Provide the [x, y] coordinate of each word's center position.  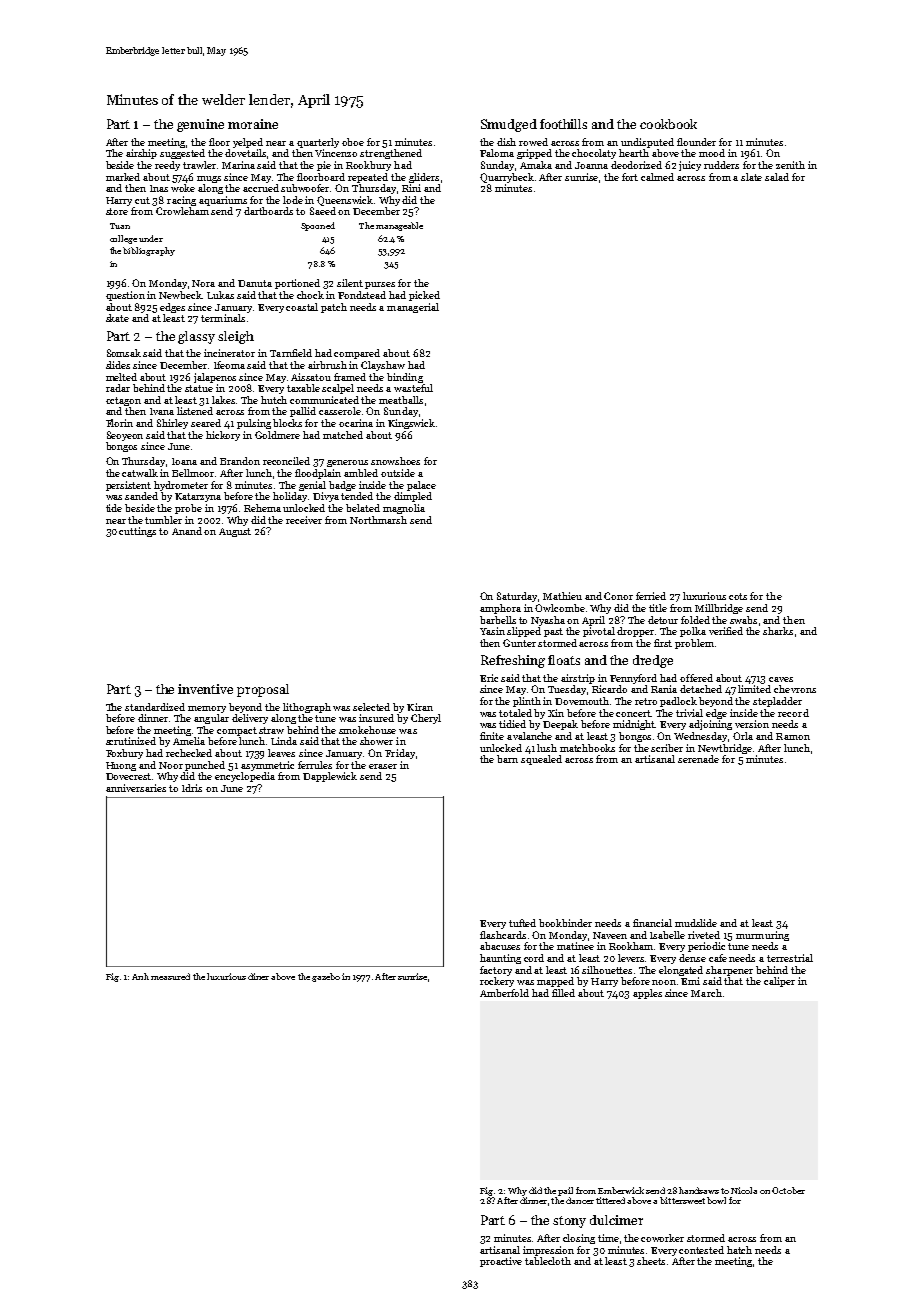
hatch [739, 1250]
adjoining [710, 725]
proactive [501, 1262]
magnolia [404, 509]
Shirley [172, 424]
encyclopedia [245, 777]
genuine [200, 125]
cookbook [668, 124]
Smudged [509, 125]
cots [738, 596]
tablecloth [548, 1261]
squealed [541, 760]
